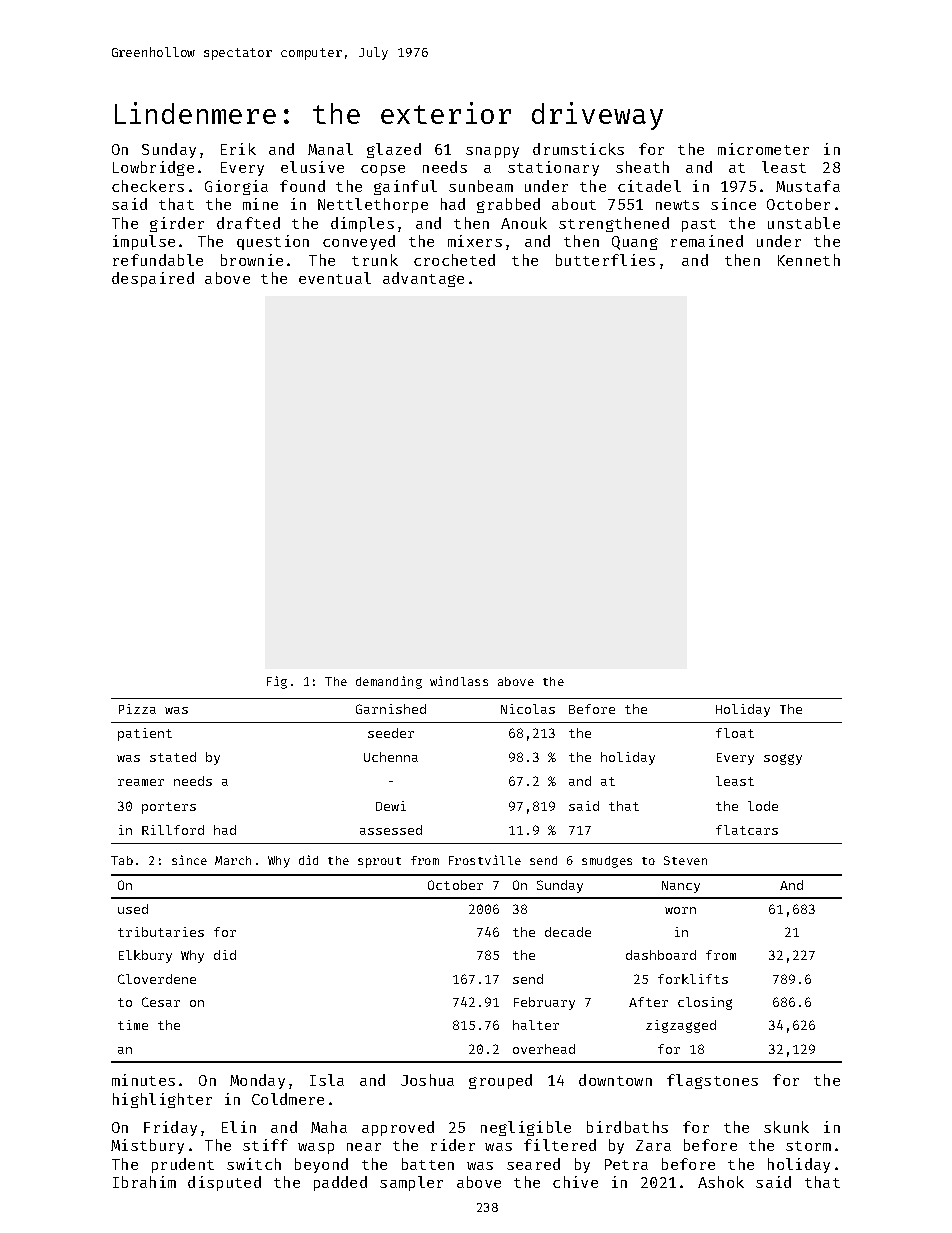 Image resolution: width=952 pixels, height=1233 pixels. What do you see at coordinates (233, 860) in the image?
I see `March` at bounding box center [233, 860].
